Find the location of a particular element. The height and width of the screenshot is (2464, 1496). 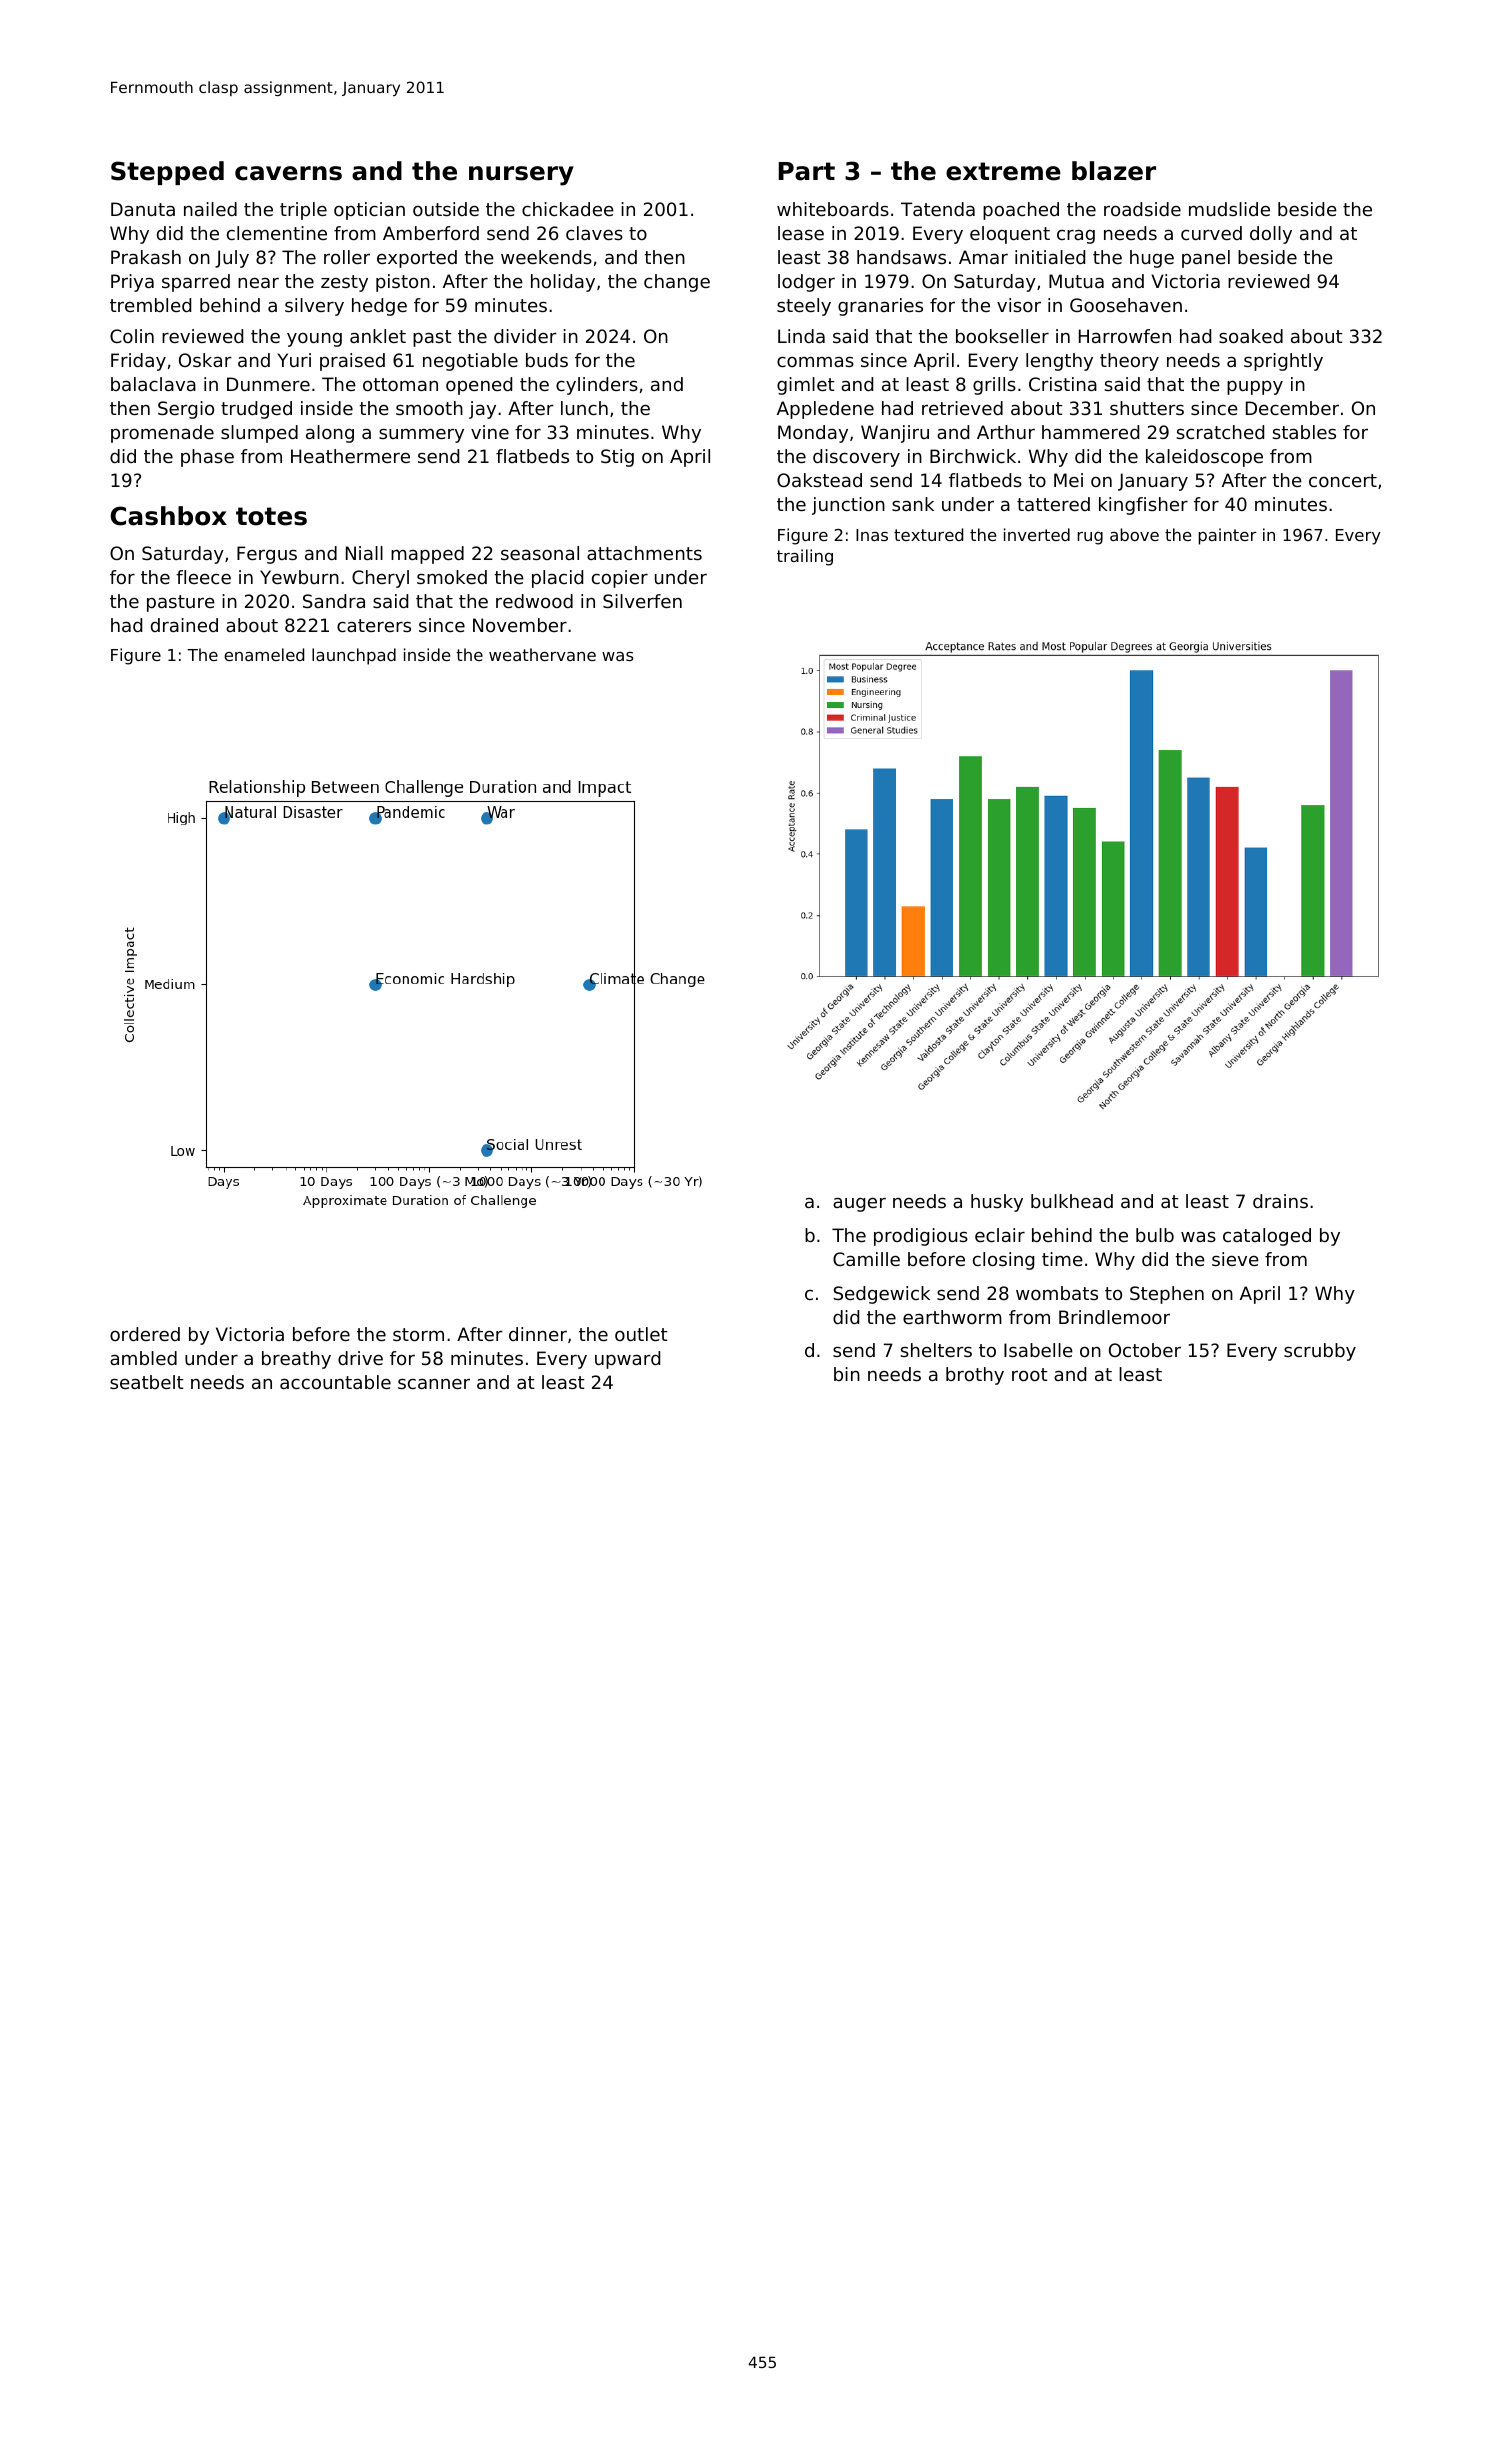

blazer is located at coordinates (1114, 171).
